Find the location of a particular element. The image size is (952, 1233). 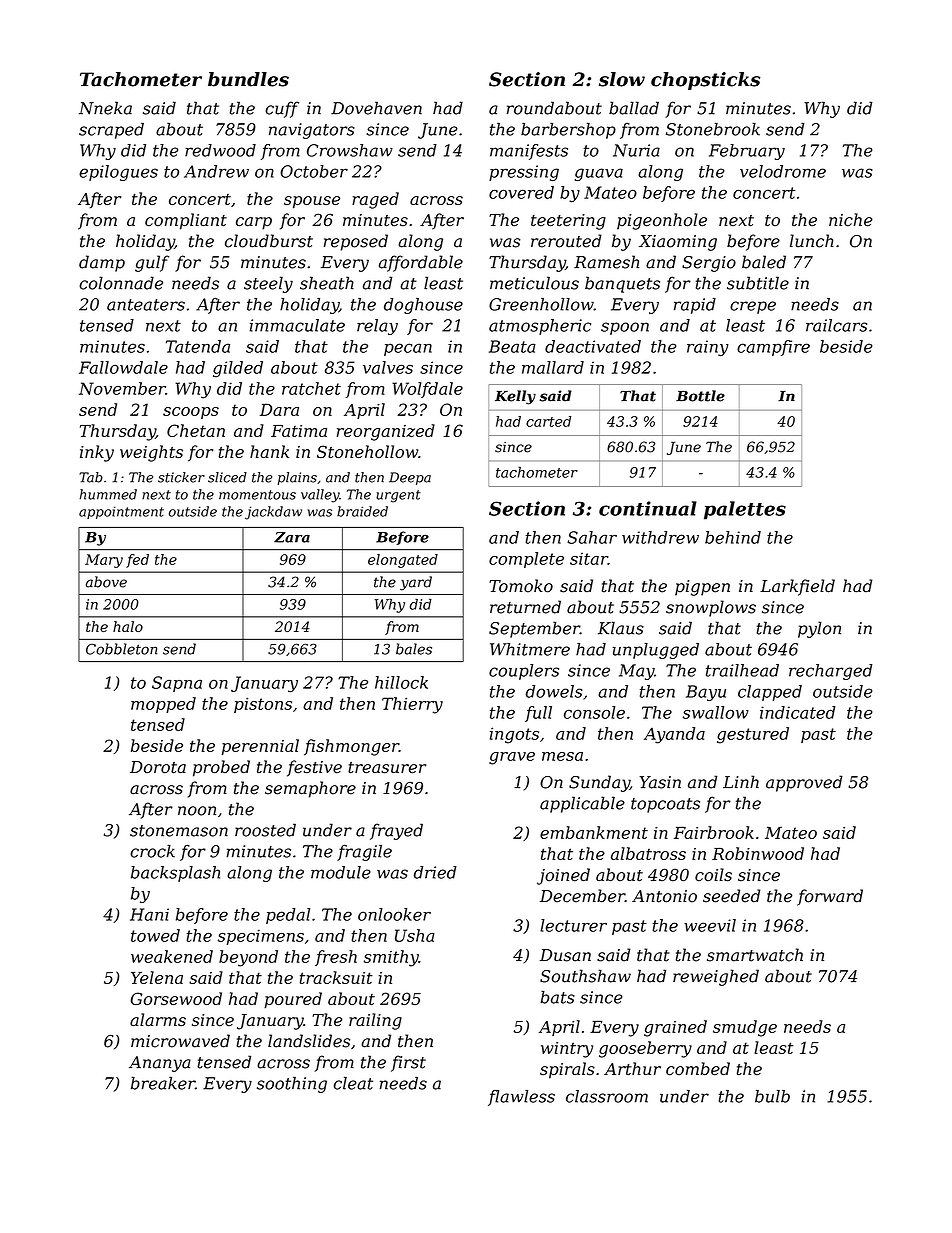

breaker is located at coordinates (163, 1083).
